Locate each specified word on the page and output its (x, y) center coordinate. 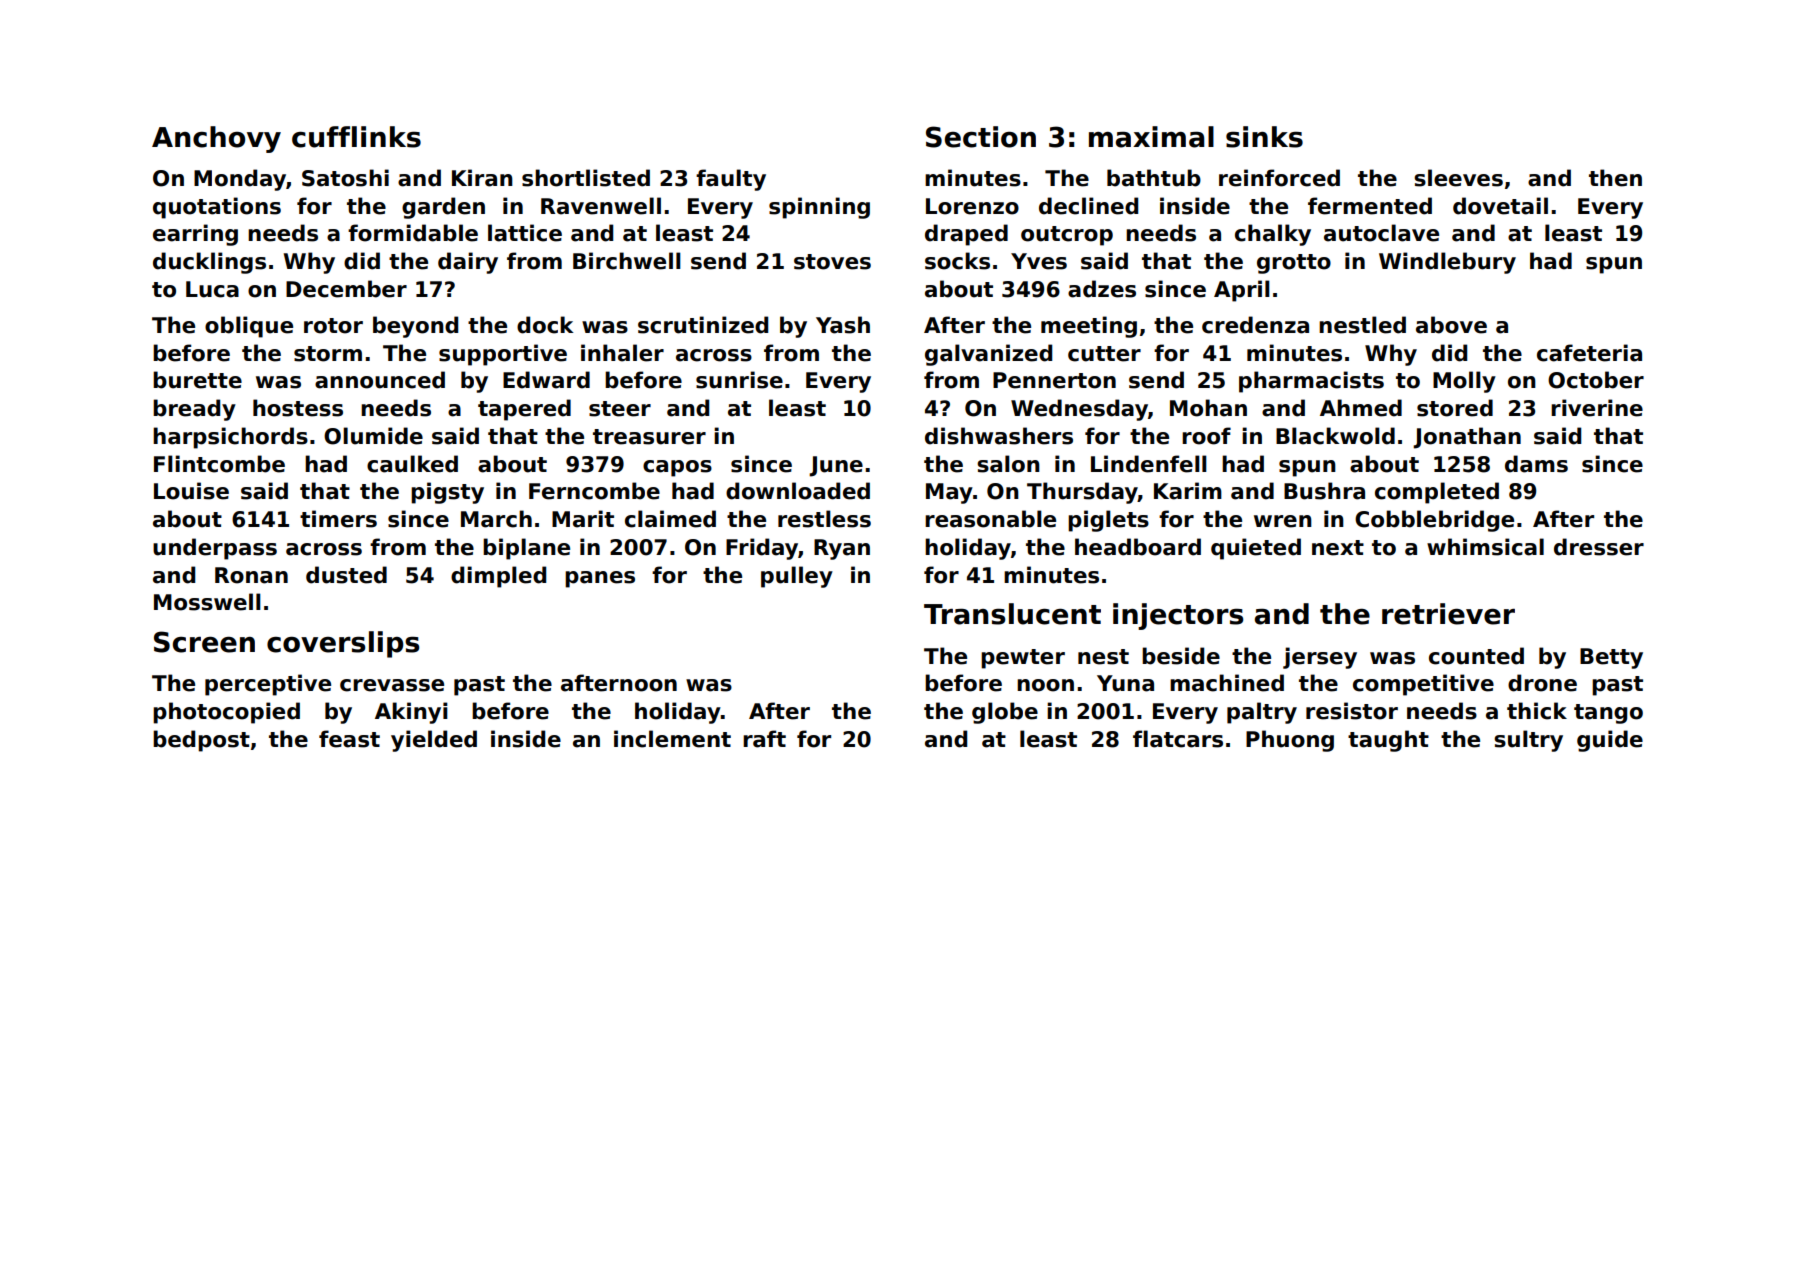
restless (824, 519)
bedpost (201, 741)
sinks (1264, 137)
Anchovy (216, 139)
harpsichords (230, 438)
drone (1542, 683)
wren (1283, 521)
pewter (1023, 659)
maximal (1151, 137)
